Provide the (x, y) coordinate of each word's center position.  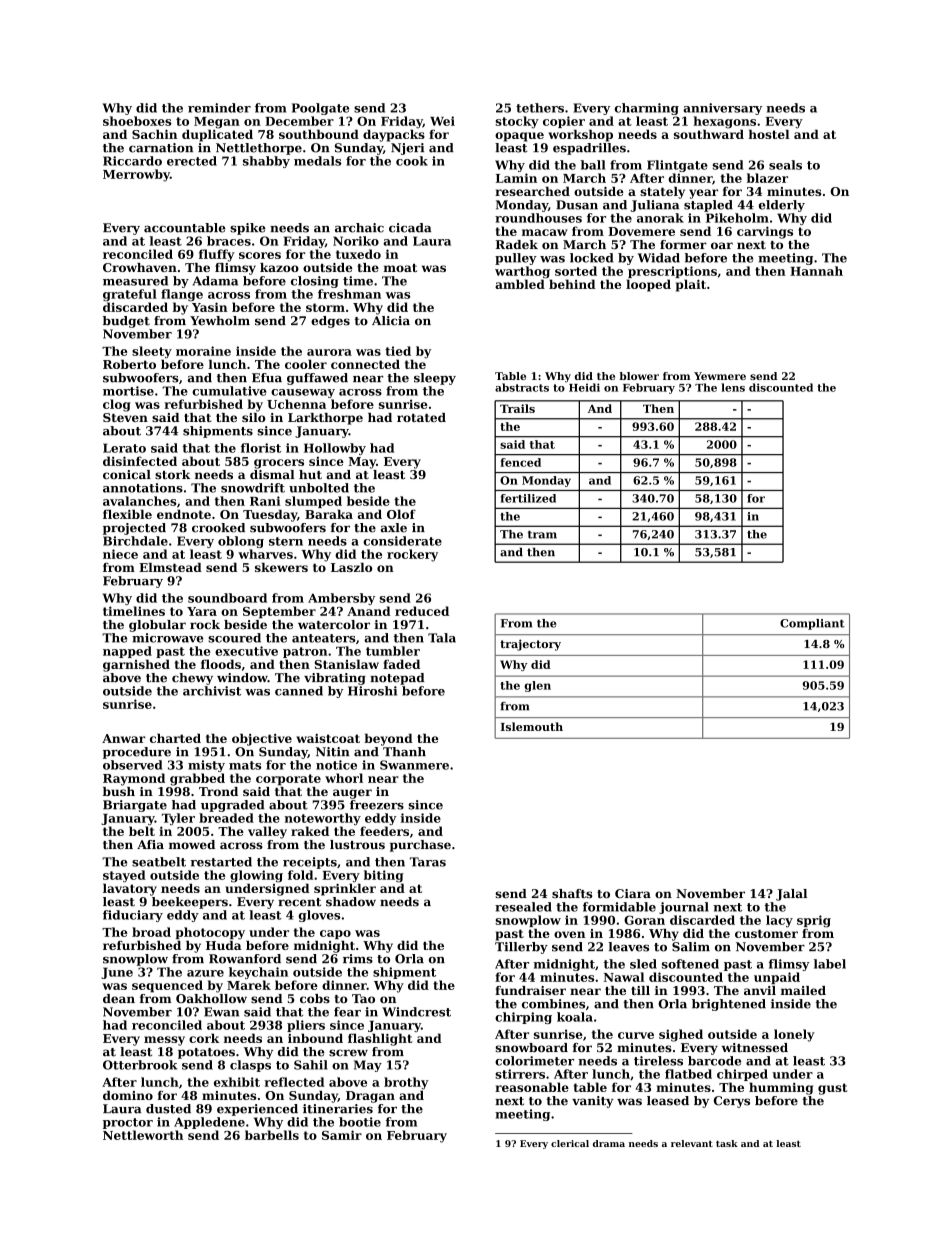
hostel (769, 134)
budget (126, 322)
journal (684, 908)
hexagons (724, 122)
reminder (219, 108)
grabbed (197, 779)
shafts (572, 893)
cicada (410, 228)
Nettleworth (143, 1135)
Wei (442, 121)
